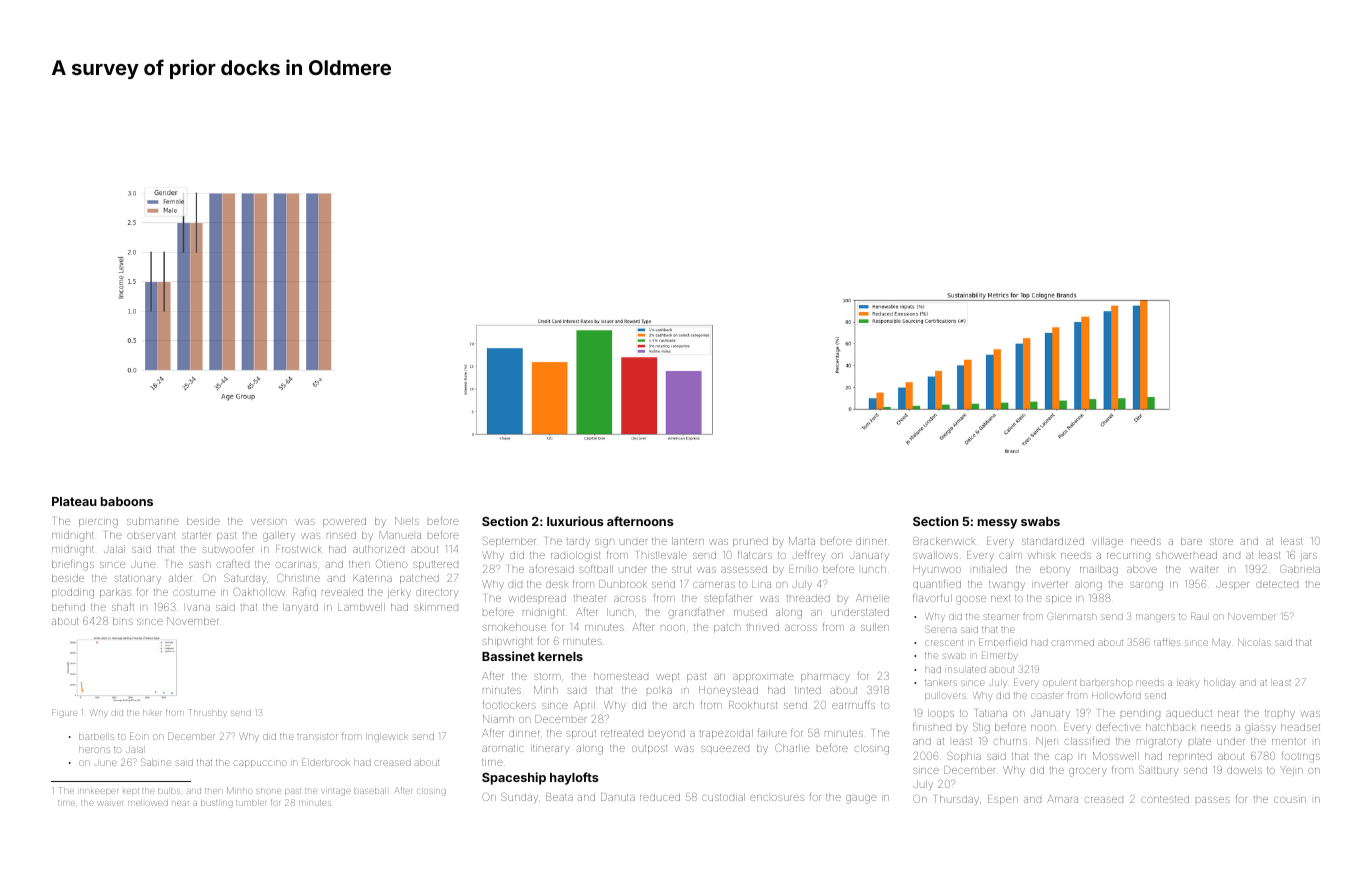 This screenshot has height=887, width=1372. What do you see at coordinates (560, 656) in the screenshot?
I see `kernels` at bounding box center [560, 656].
